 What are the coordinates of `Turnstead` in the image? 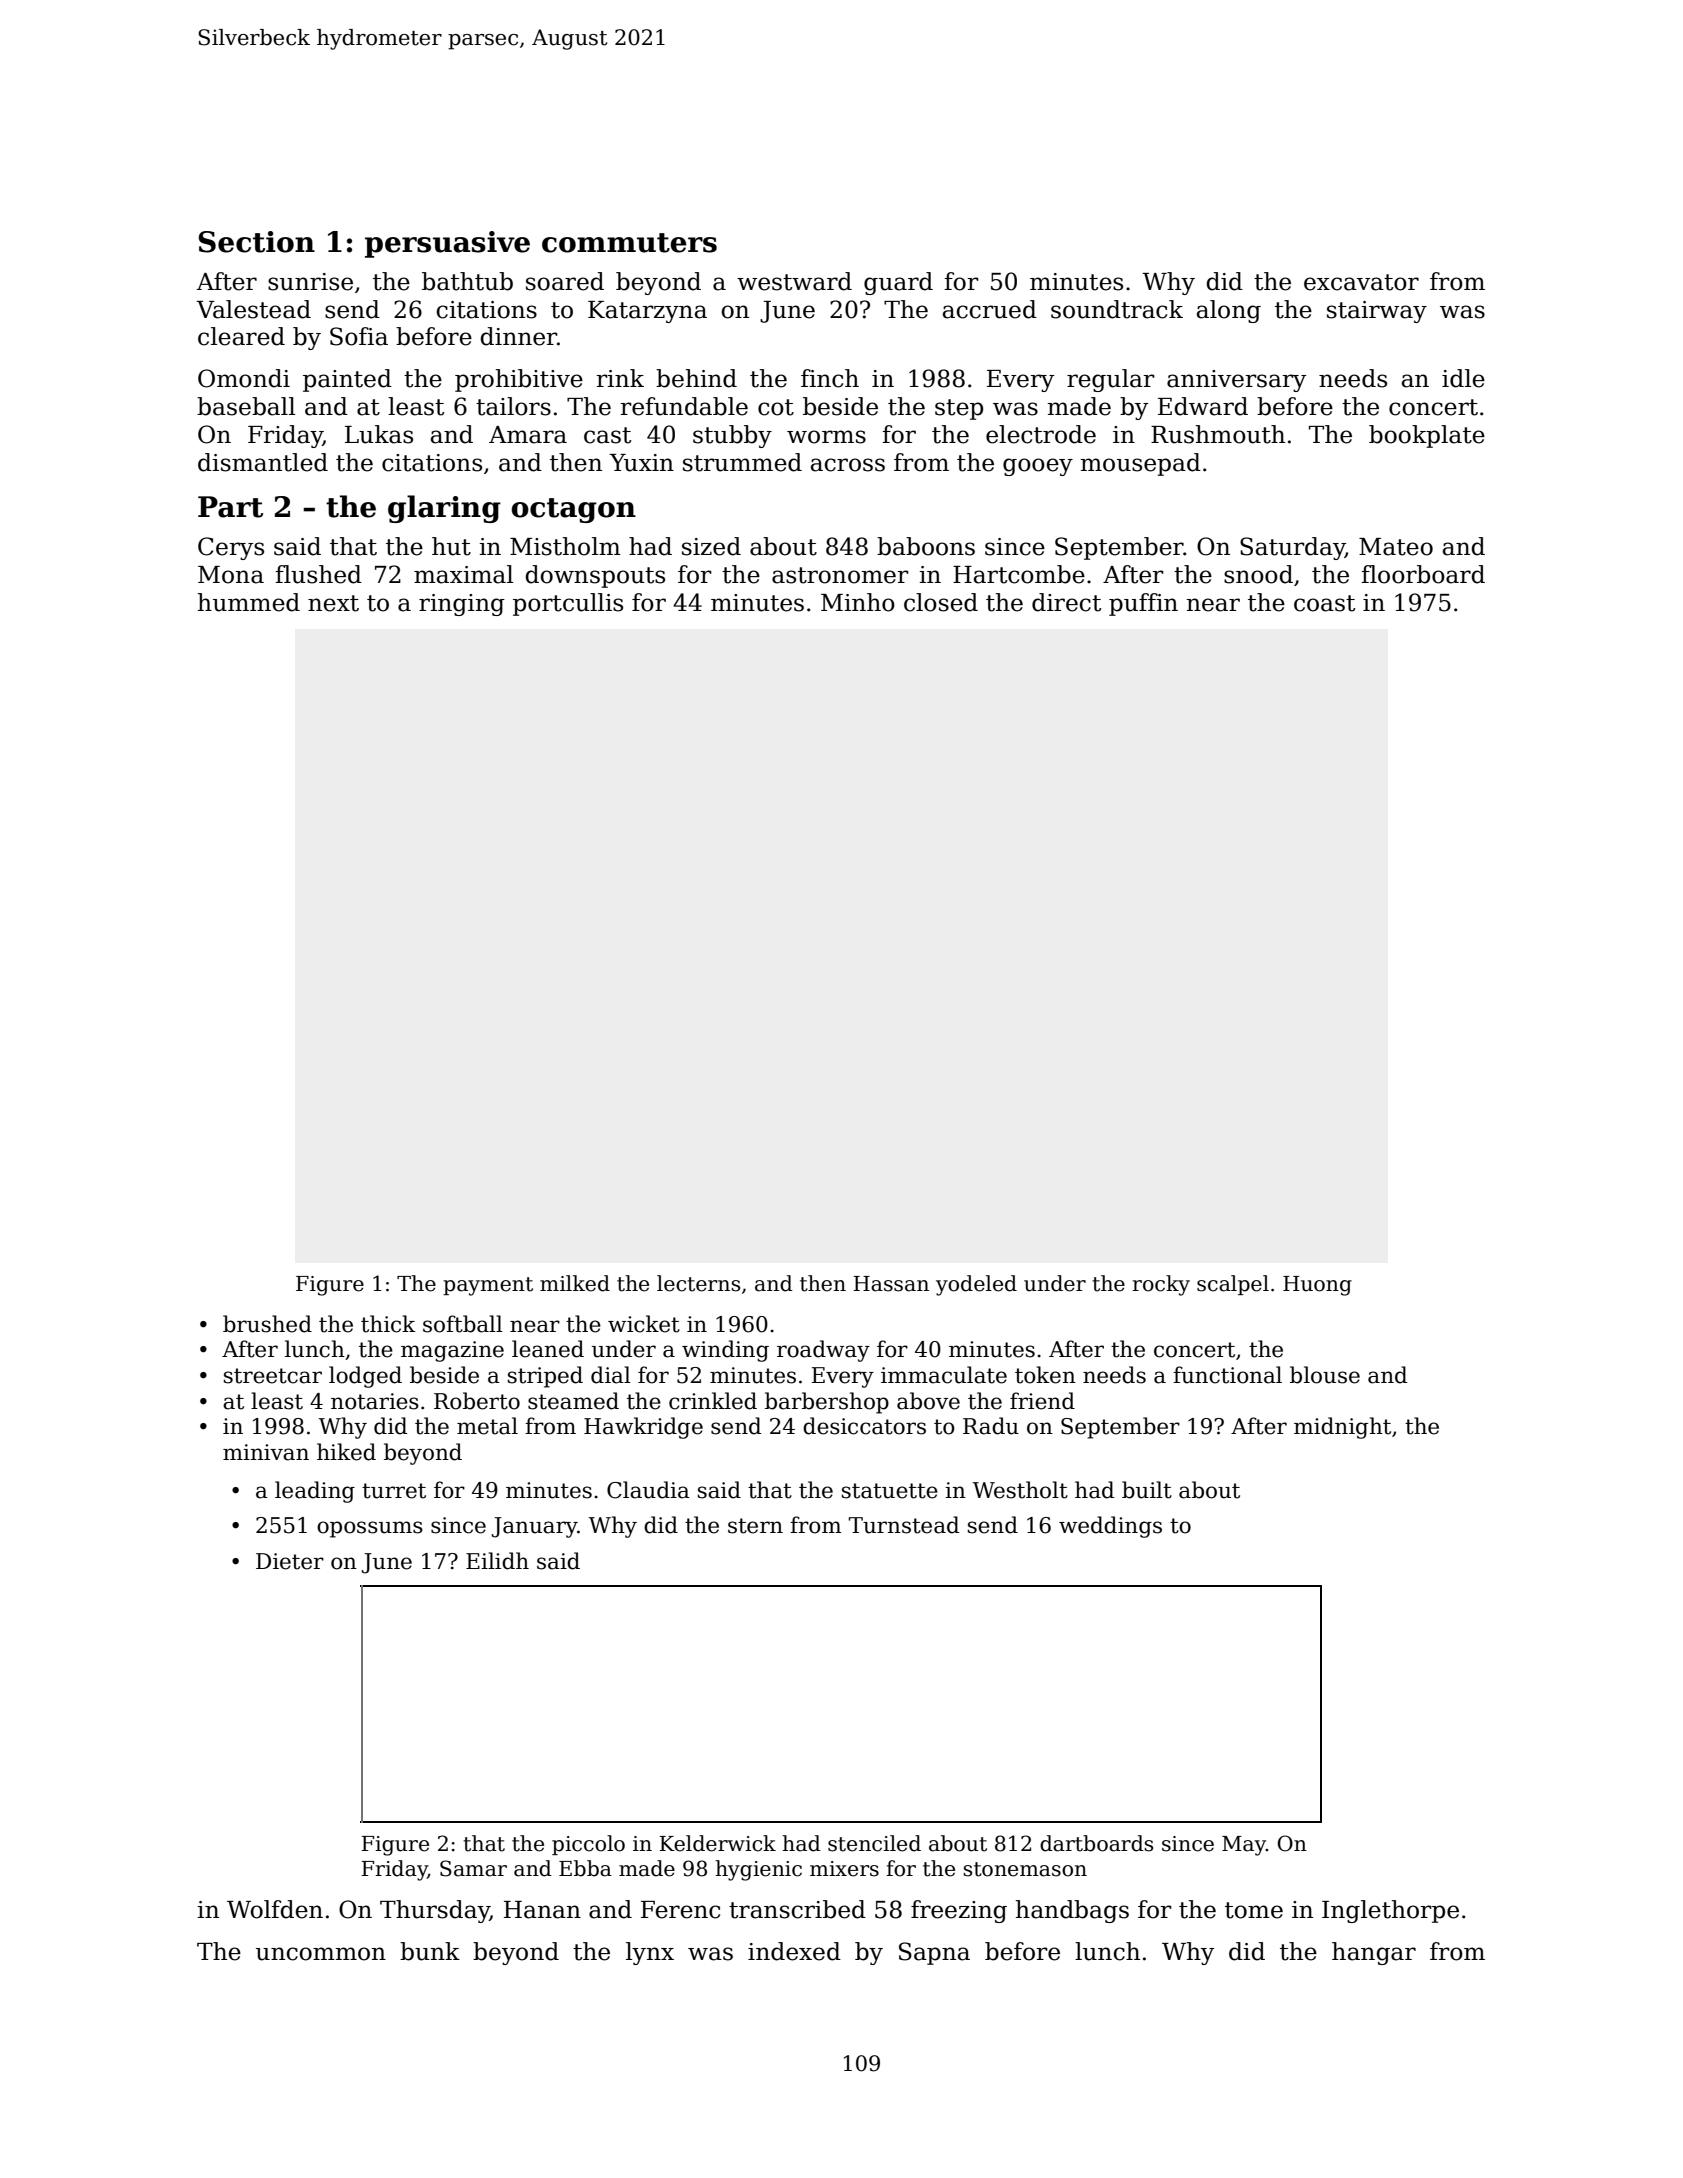 It's located at (904, 1525).
